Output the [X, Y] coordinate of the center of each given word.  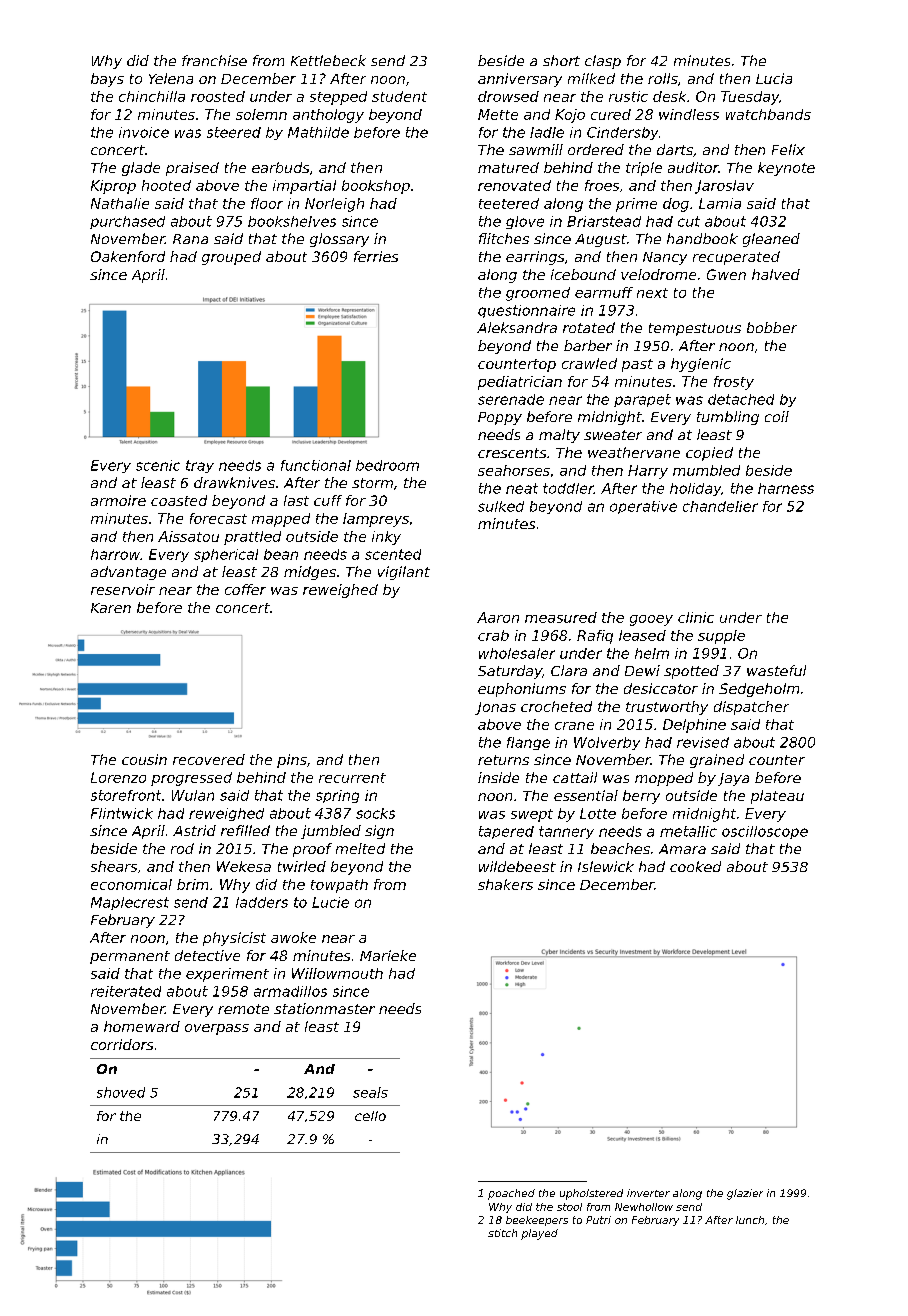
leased [642, 635]
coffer [245, 589]
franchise [214, 60]
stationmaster [324, 1008]
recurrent [352, 778]
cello [370, 1116]
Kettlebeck [328, 60]
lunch [750, 1220]
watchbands [768, 114]
